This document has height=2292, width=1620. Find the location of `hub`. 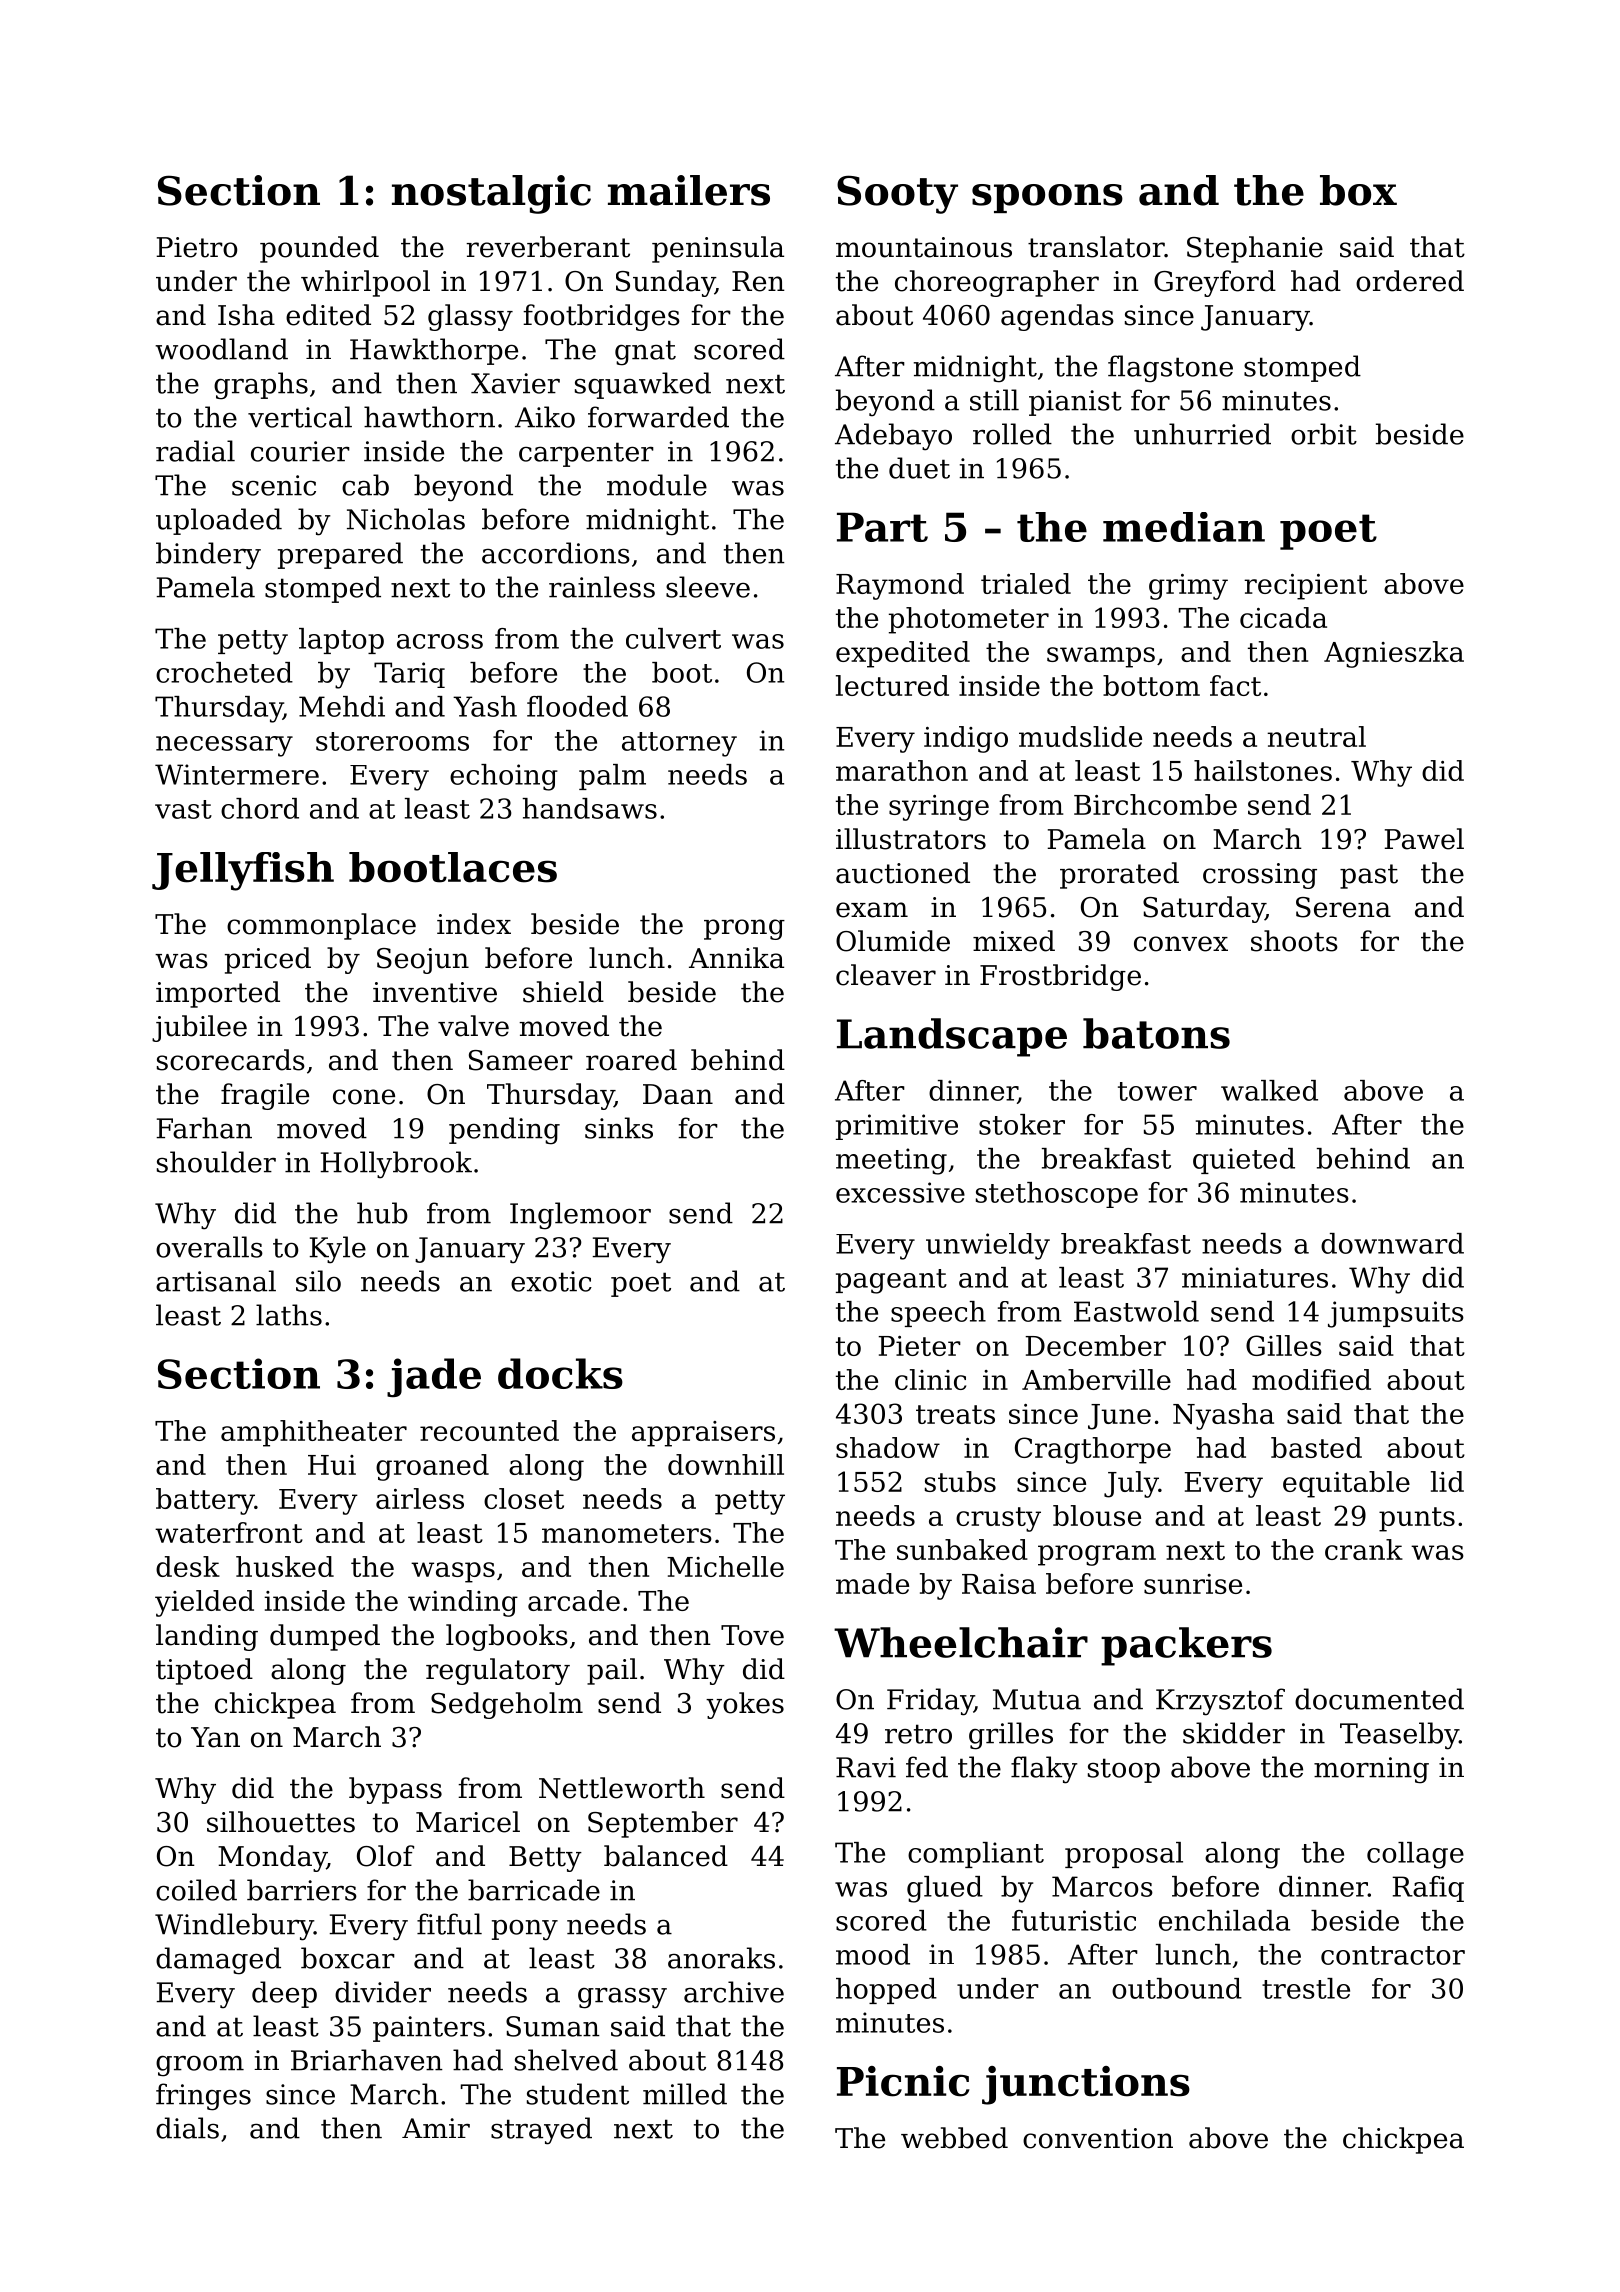

hub is located at coordinates (382, 1213).
